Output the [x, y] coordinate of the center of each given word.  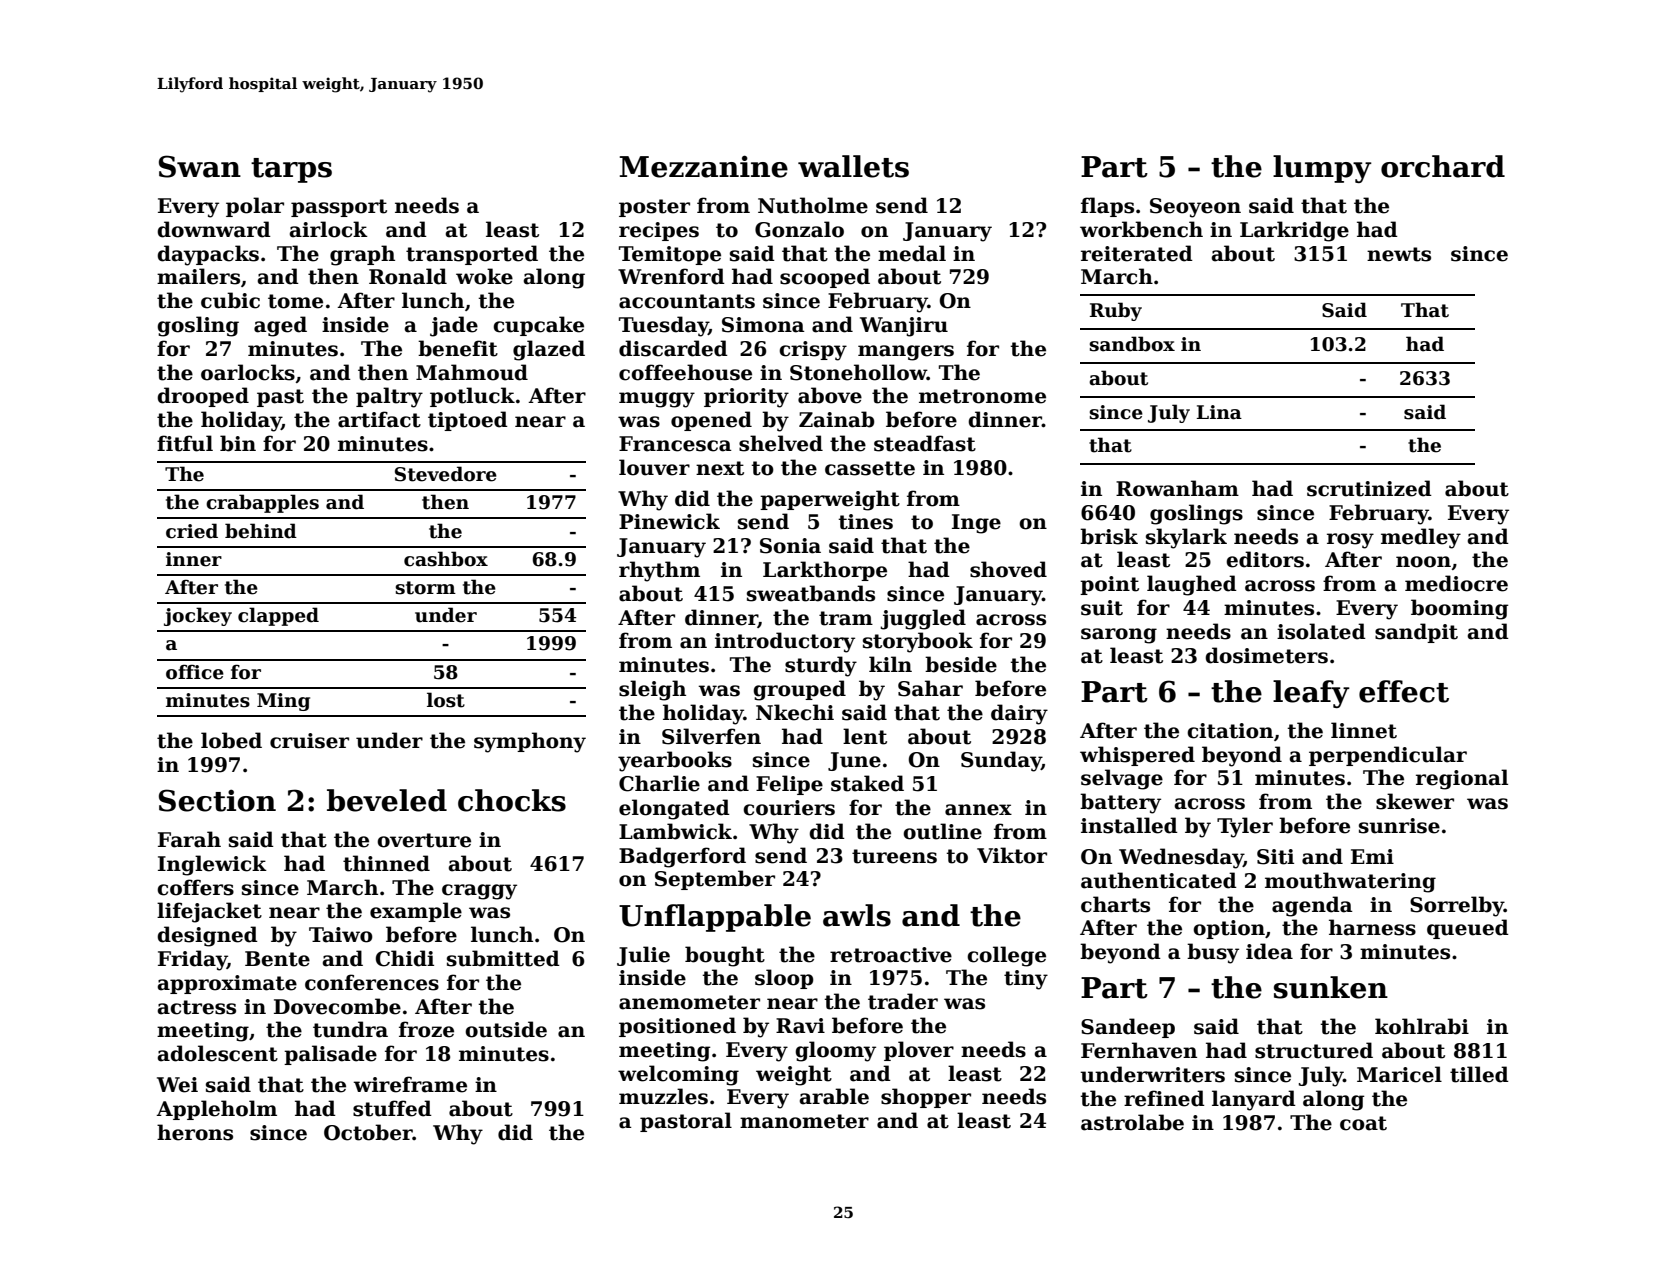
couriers [789, 808]
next [720, 468]
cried [192, 531]
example [416, 912]
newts [1399, 254]
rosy [1350, 541]
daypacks [208, 255]
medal [912, 253]
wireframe [410, 1084]
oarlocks [248, 372]
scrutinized [1369, 488]
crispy [813, 351]
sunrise [1399, 826]
